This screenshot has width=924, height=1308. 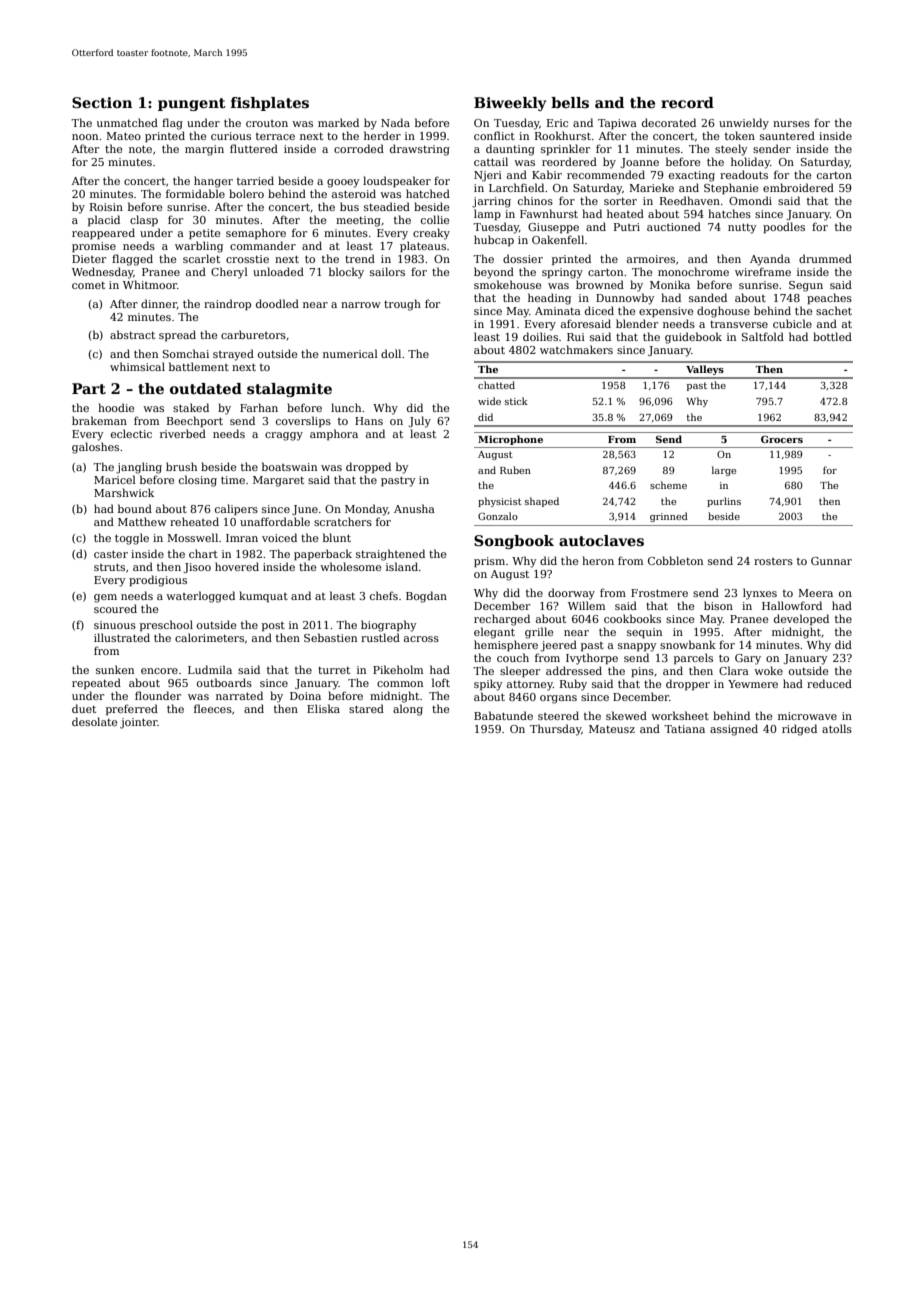 What do you see at coordinates (510, 104) in the screenshot?
I see `Biweekly` at bounding box center [510, 104].
